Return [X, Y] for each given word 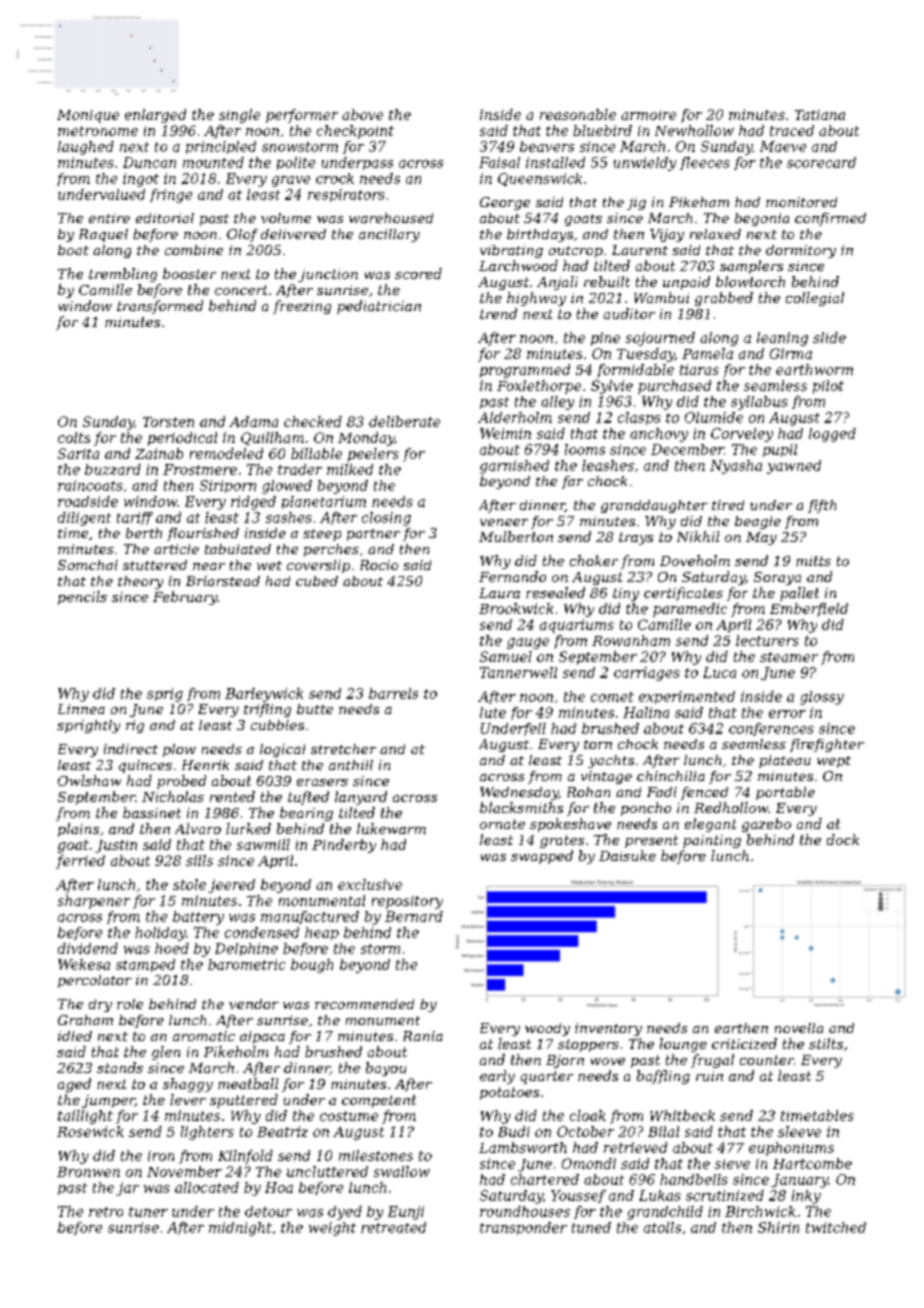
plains [78, 830]
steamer [789, 657]
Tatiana [820, 115]
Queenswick [540, 179]
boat [73, 250]
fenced [704, 793]
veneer [504, 522]
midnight [240, 1229]
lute [493, 712]
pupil [780, 450]
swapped [542, 857]
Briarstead [223, 581]
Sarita [78, 453]
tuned [591, 1227]
